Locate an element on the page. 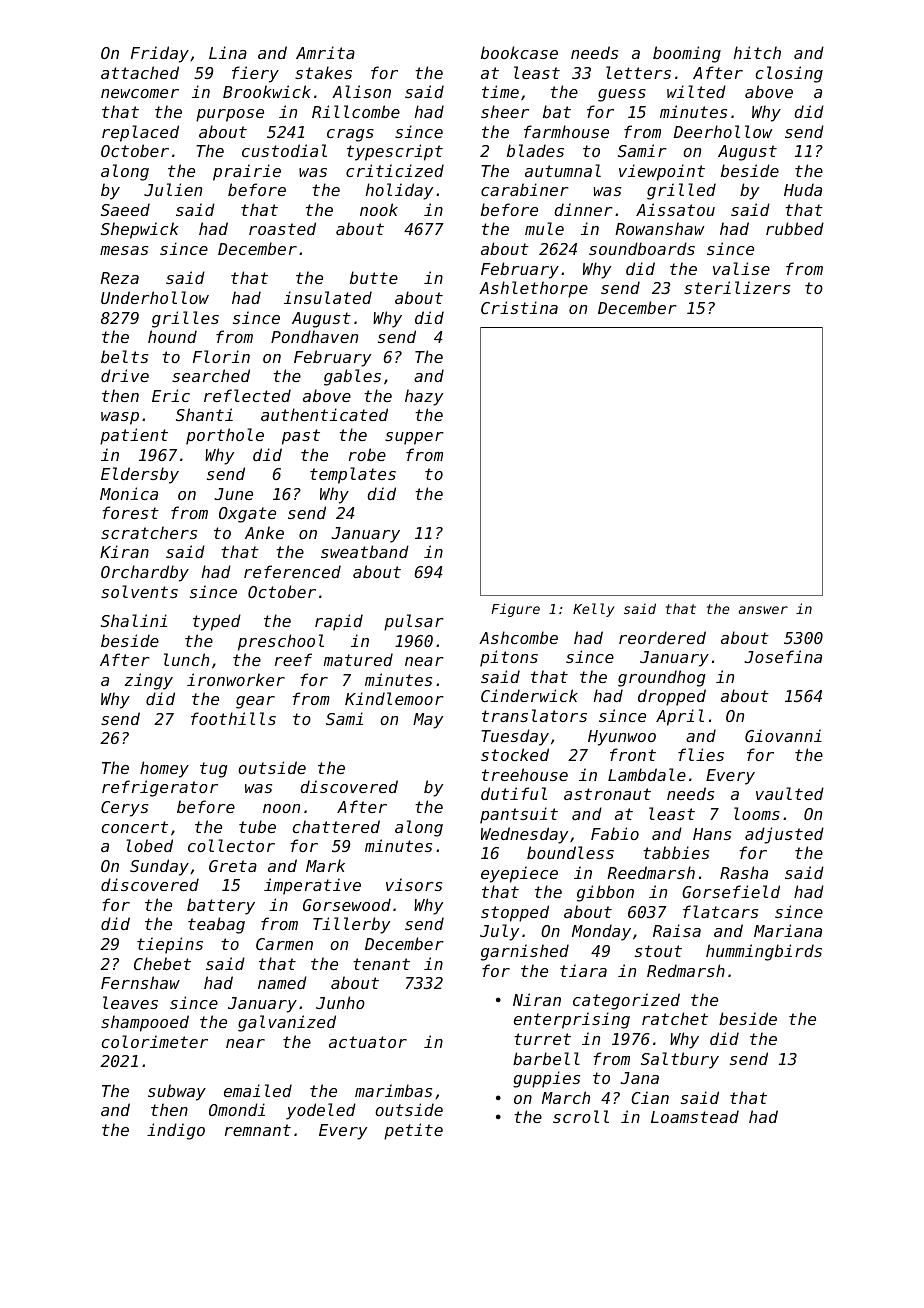 This image has width=924, height=1308. sterilizers is located at coordinates (737, 287).
